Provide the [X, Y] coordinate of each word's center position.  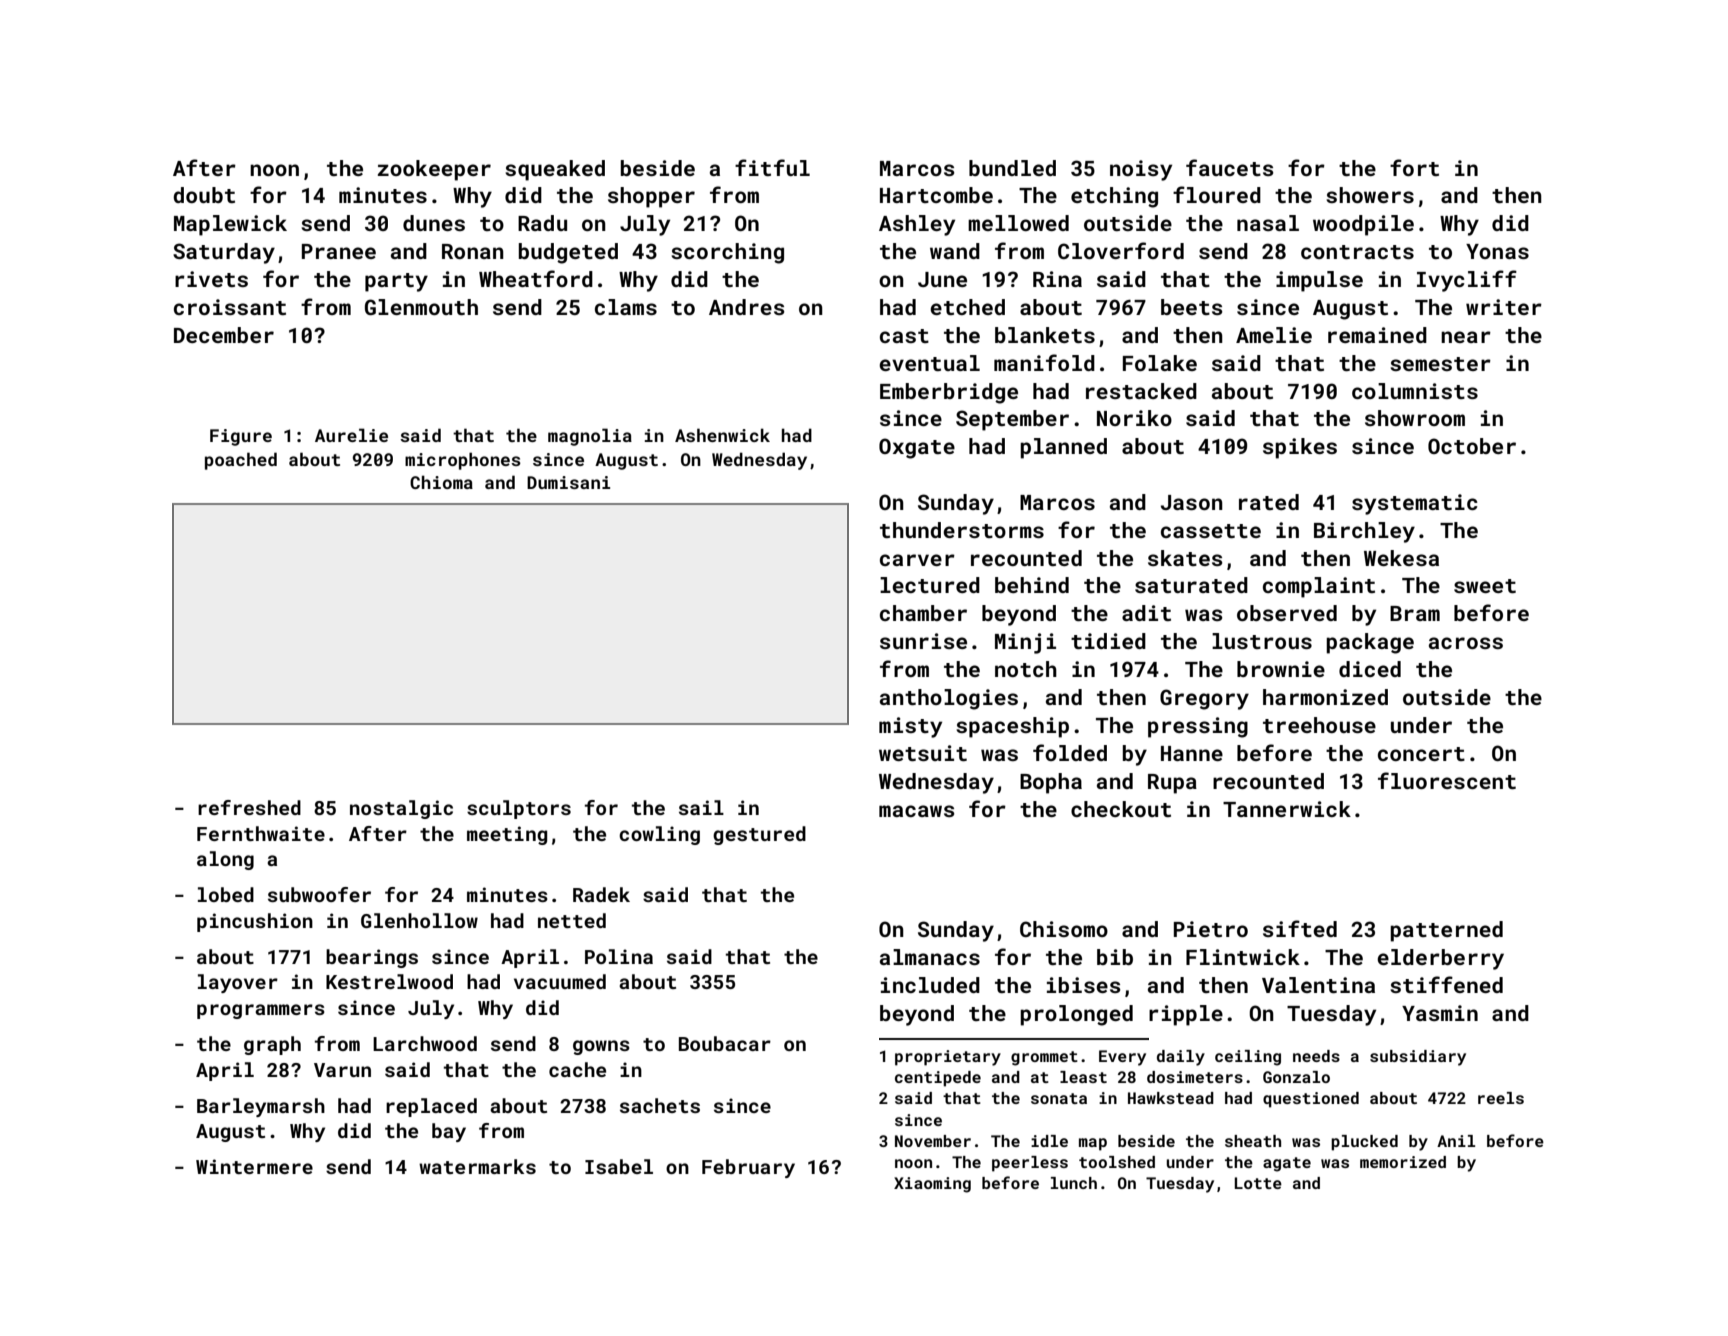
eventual [929, 363]
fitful [772, 167]
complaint [1319, 587]
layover [238, 983]
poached [241, 461]
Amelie [1274, 335]
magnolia [590, 437]
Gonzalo [1296, 1077]
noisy [1141, 170]
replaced [431, 1107]
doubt [204, 195]
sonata [1059, 1098]
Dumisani [568, 482]
